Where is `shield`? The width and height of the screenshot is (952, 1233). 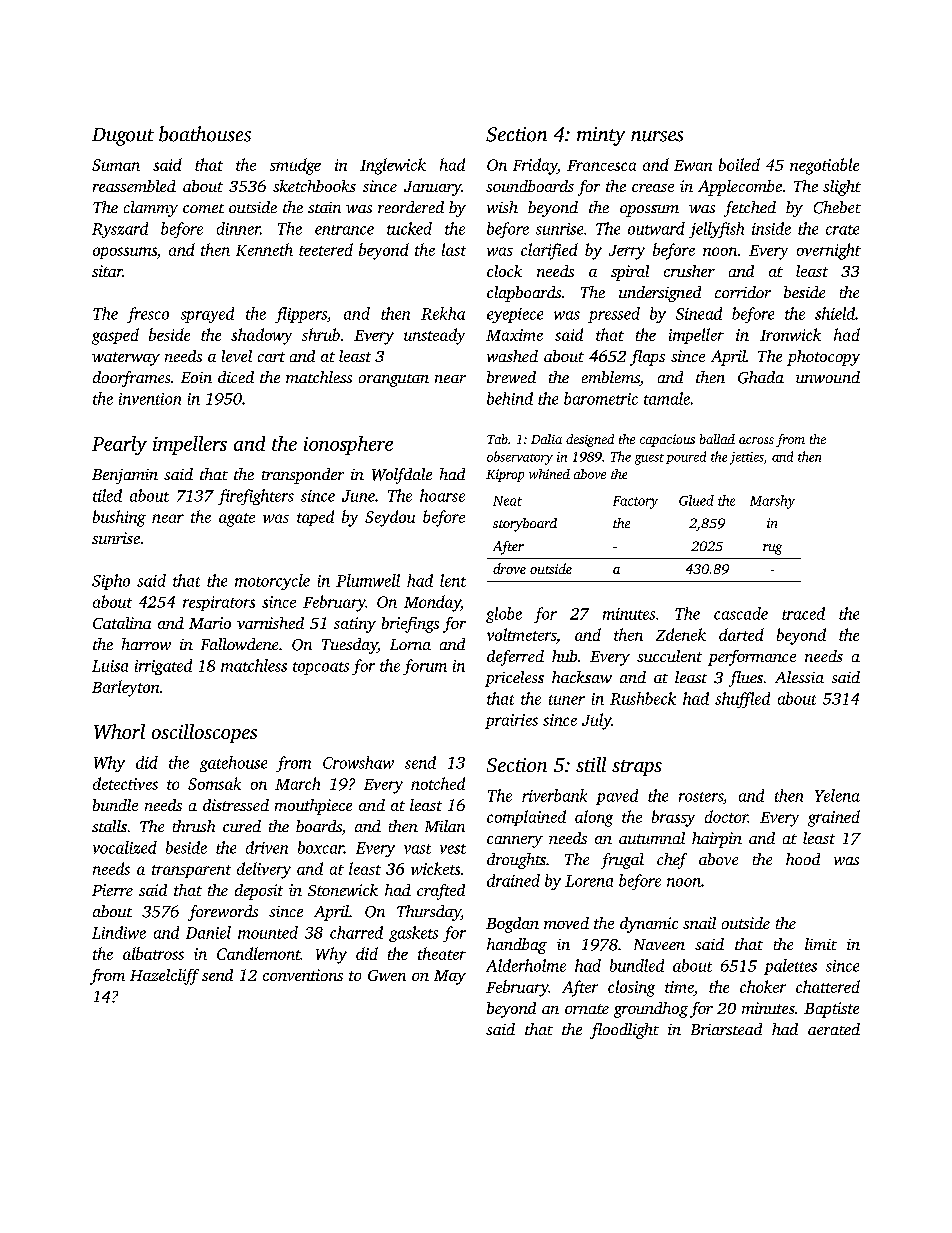 shield is located at coordinates (835, 313).
